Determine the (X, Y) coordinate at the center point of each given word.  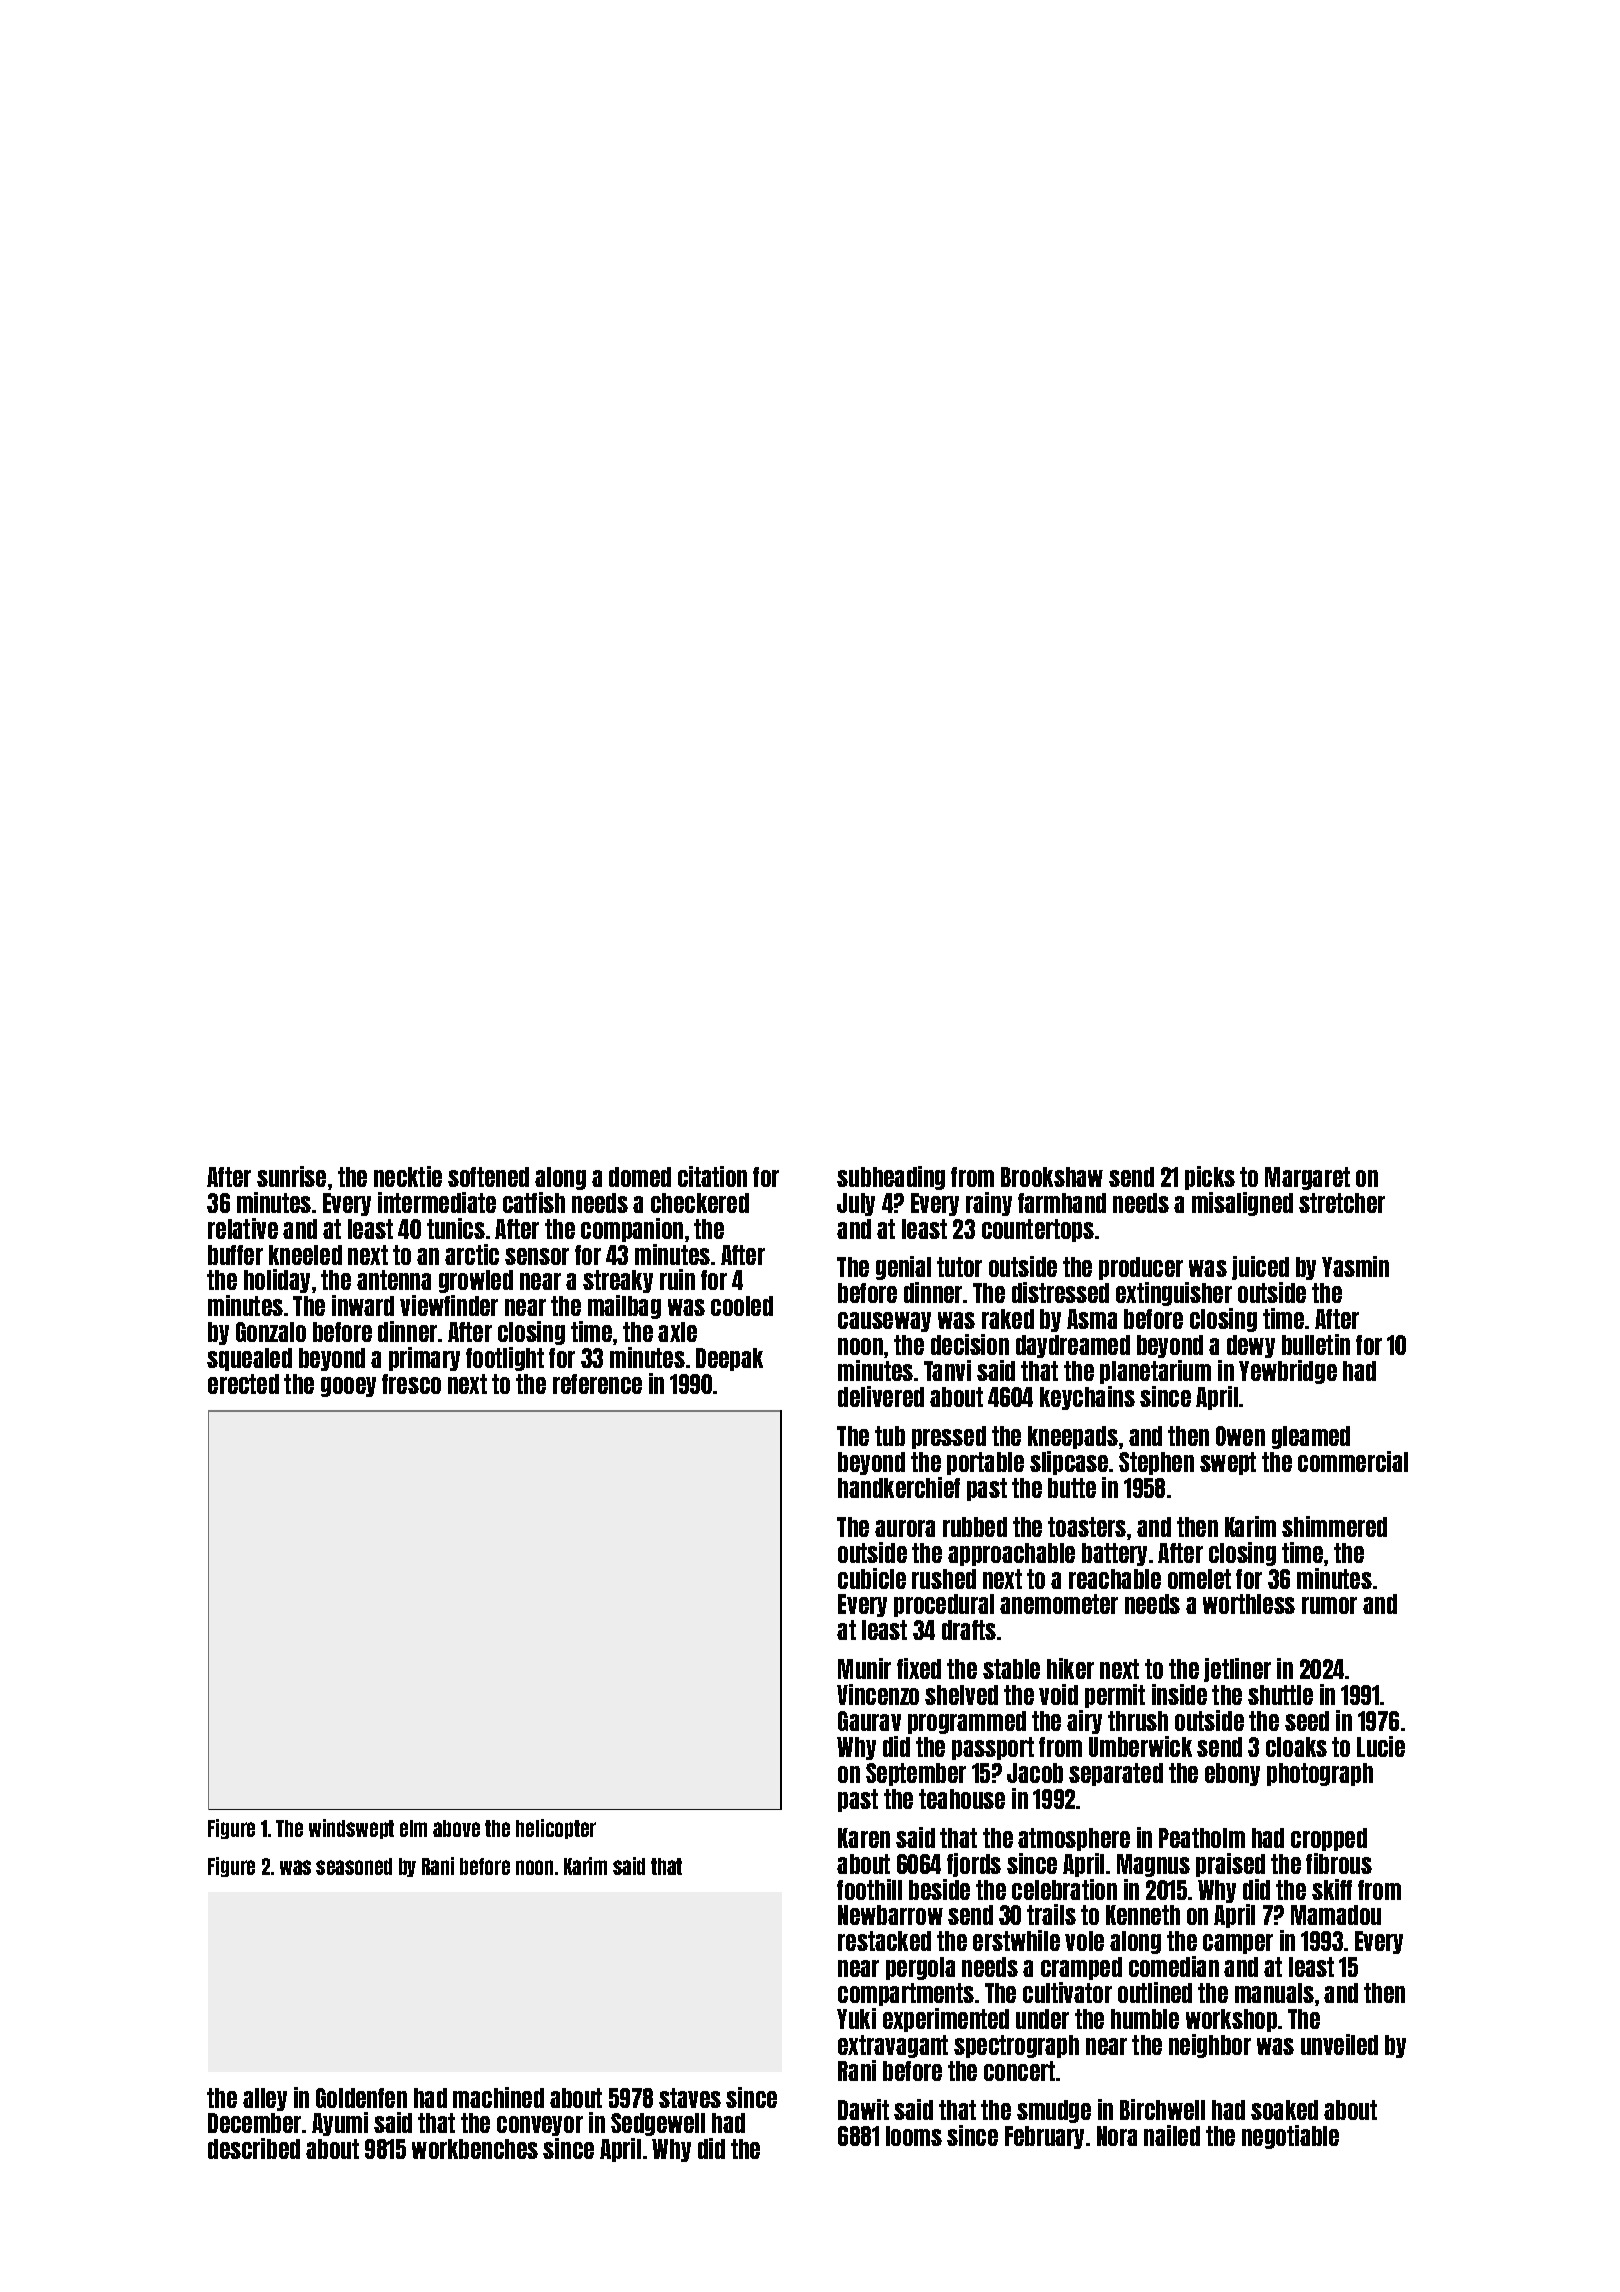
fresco (411, 1384)
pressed (949, 1437)
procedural (944, 1605)
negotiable (1290, 2137)
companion (632, 1230)
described (254, 2148)
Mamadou (1336, 1915)
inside (1179, 1694)
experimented (946, 2020)
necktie (408, 1176)
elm (413, 1828)
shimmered (1334, 1526)
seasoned (354, 1866)
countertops (1038, 1230)
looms (914, 2136)
